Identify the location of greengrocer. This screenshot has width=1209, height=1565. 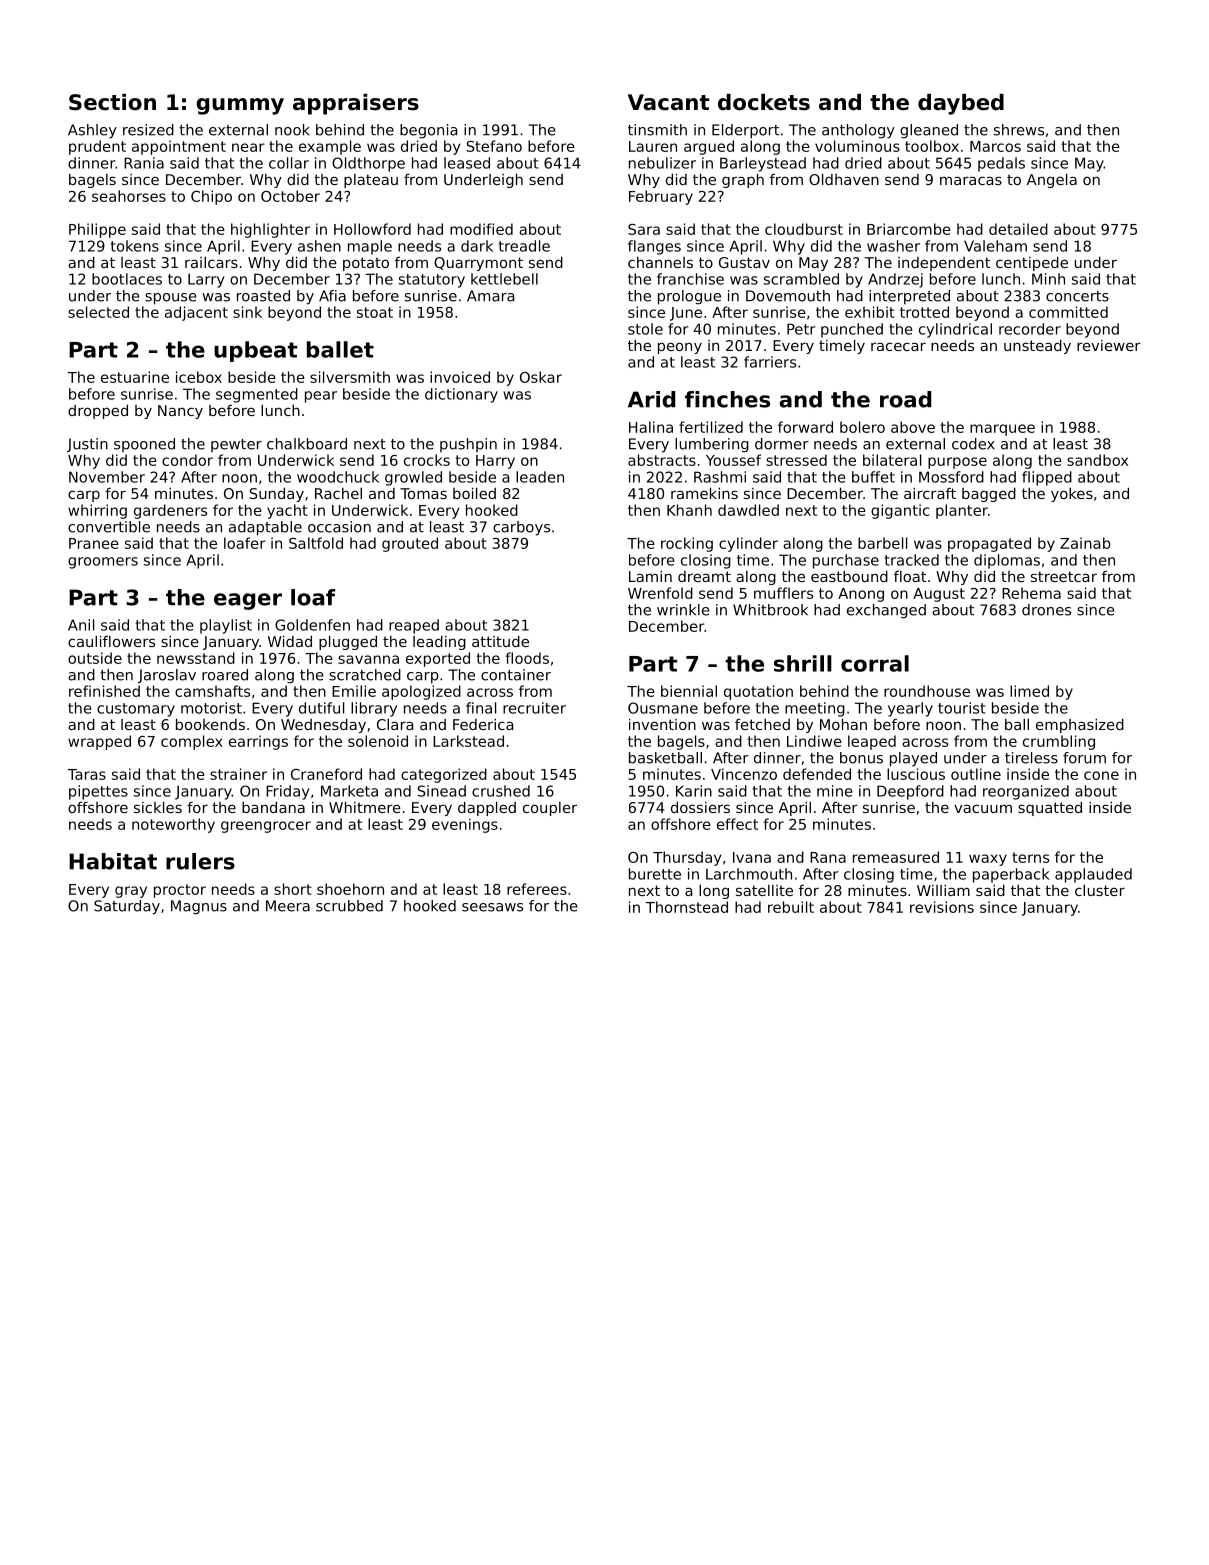
(266, 827).
